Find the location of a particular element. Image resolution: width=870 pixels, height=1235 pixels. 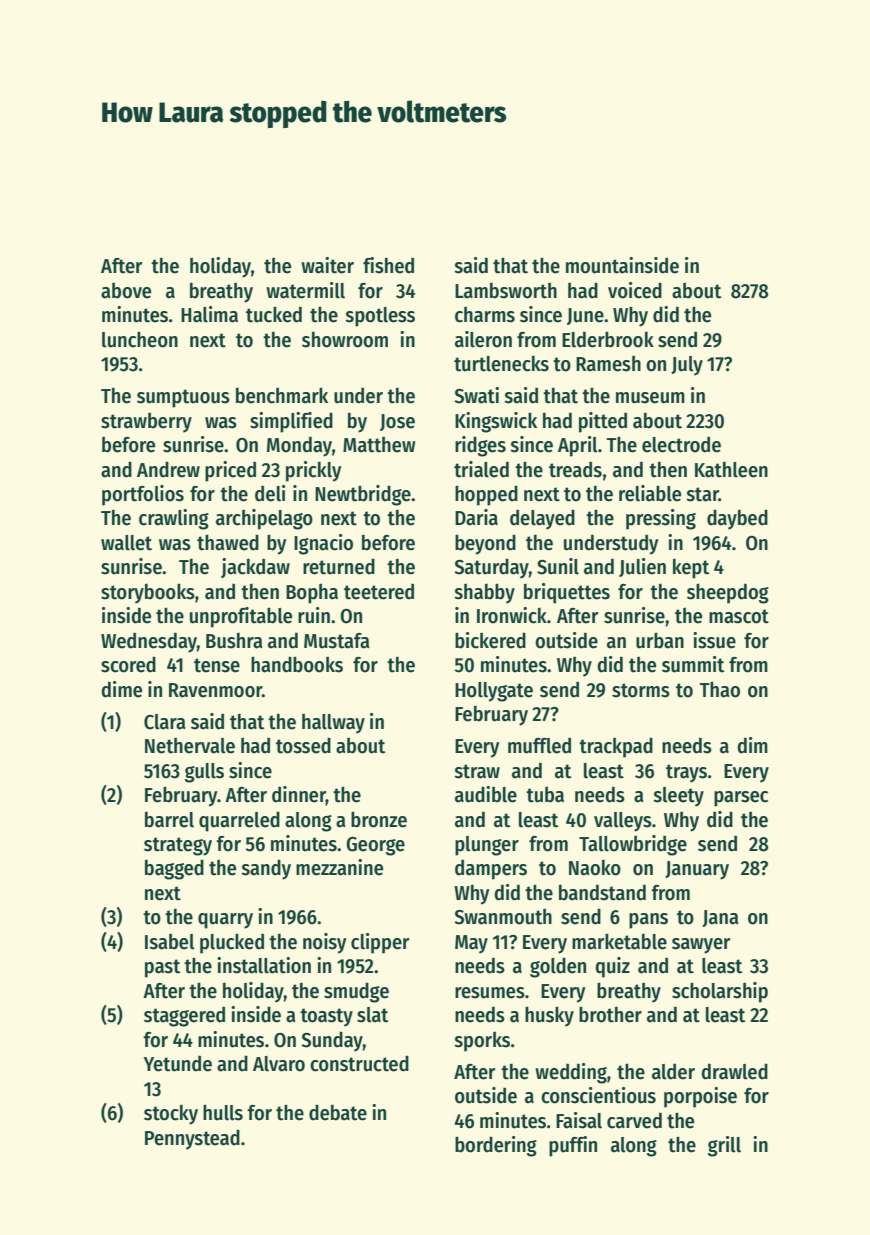

past is located at coordinates (162, 968).
